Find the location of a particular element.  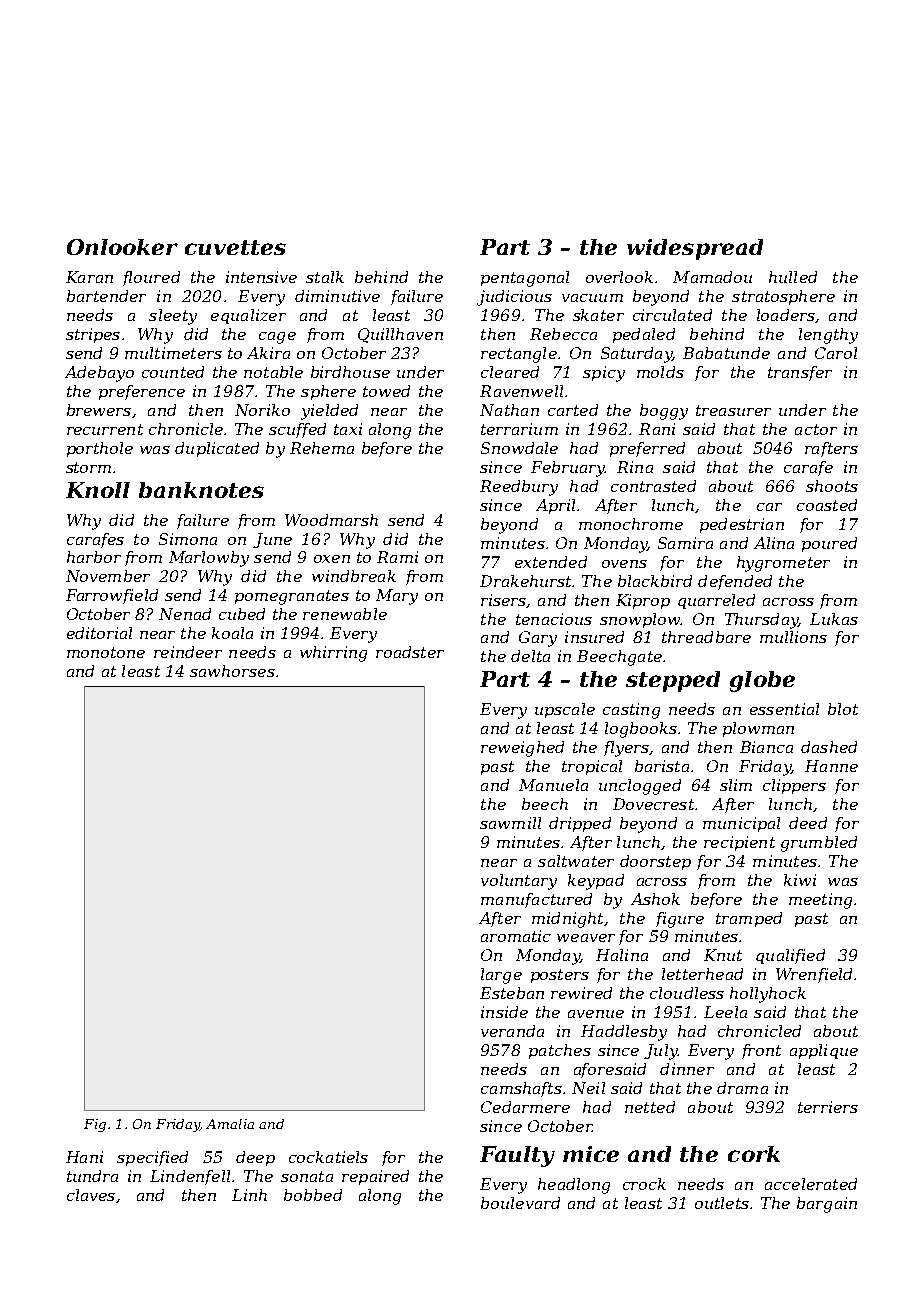

cloudless is located at coordinates (687, 993).
